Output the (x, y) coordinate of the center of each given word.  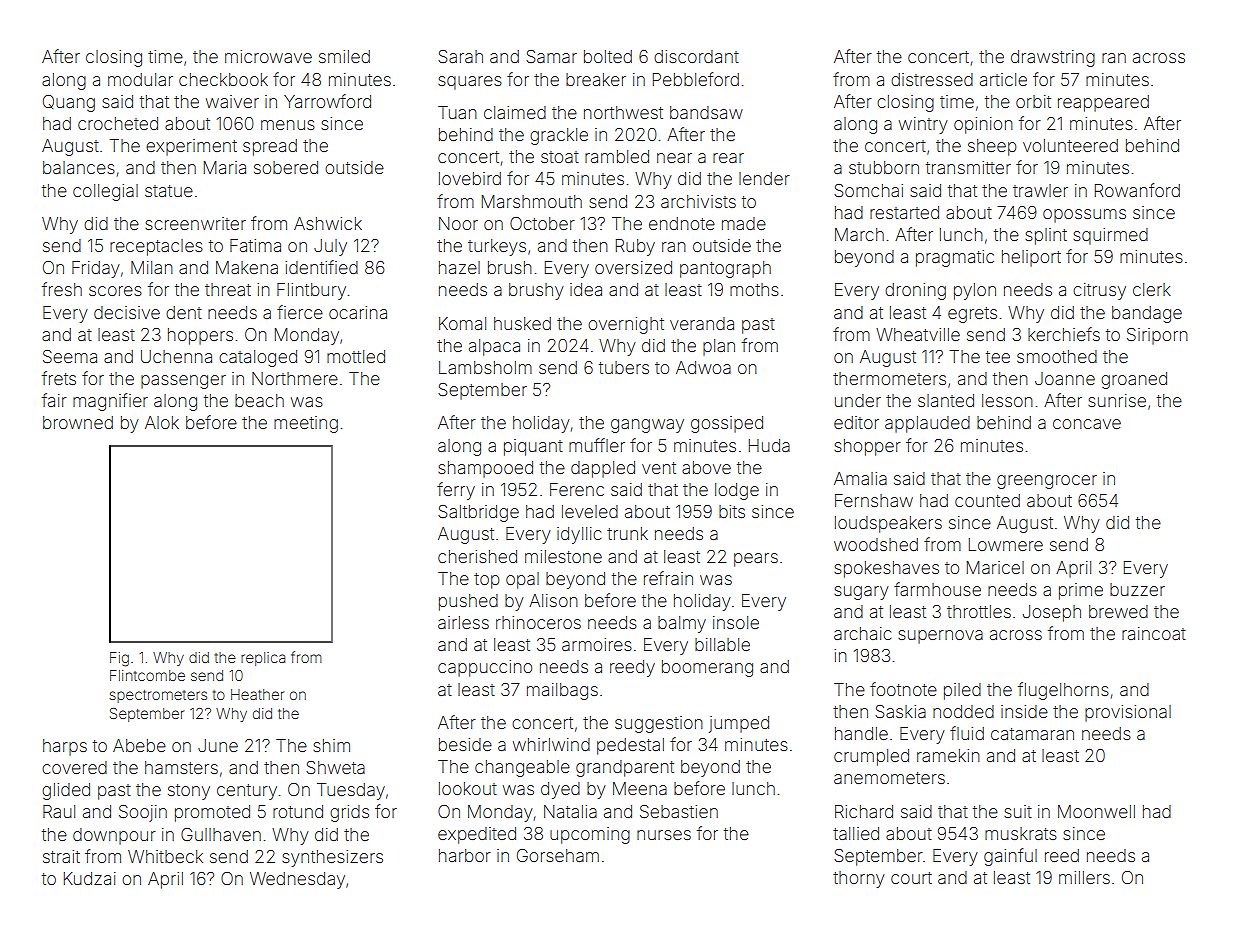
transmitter (968, 167)
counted (987, 500)
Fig (119, 659)
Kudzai (90, 878)
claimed (515, 112)
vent (659, 468)
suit (1018, 811)
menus (288, 125)
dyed (560, 790)
